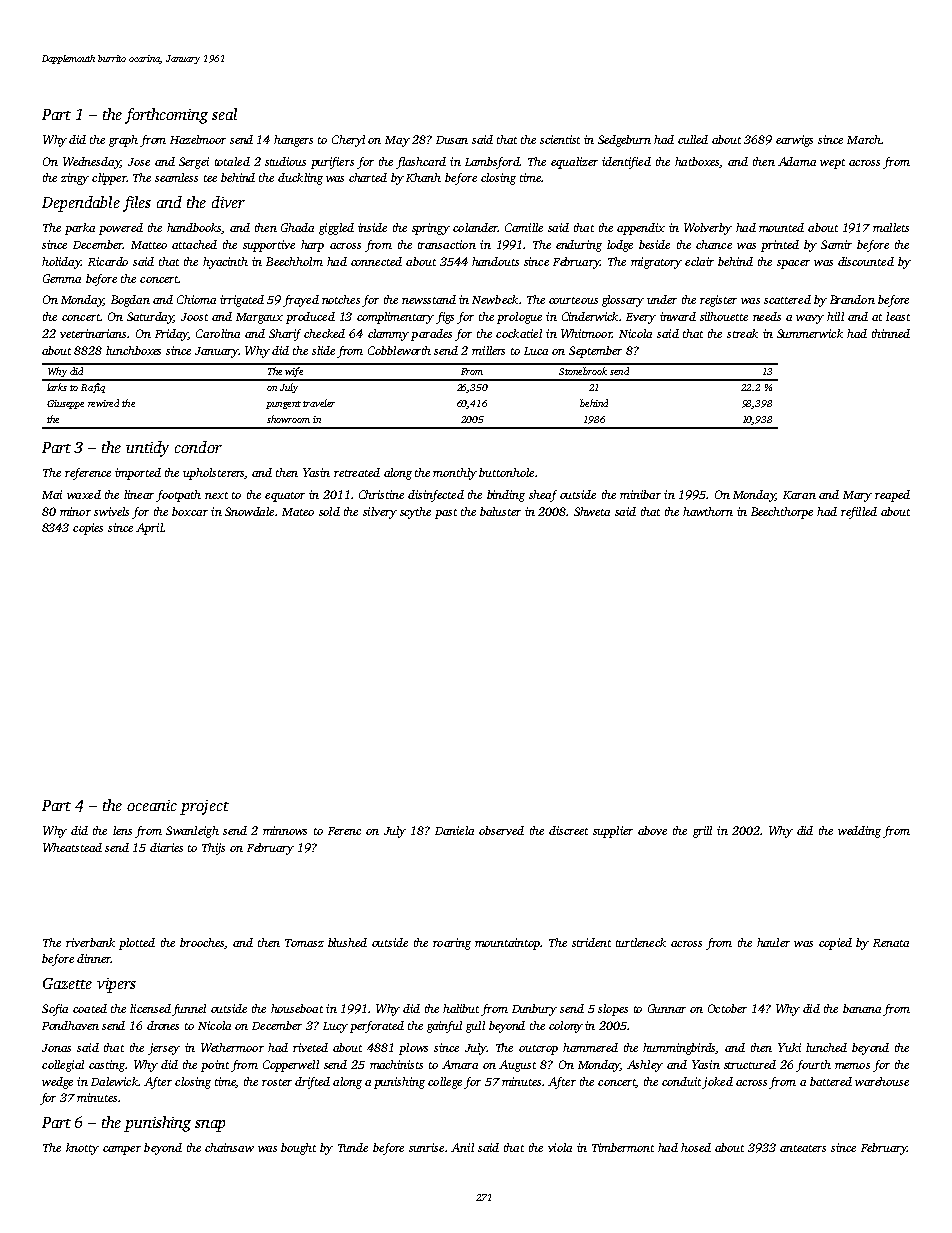 This screenshot has width=952, height=1233. What do you see at coordinates (624, 141) in the screenshot?
I see `Sedgeburn` at bounding box center [624, 141].
